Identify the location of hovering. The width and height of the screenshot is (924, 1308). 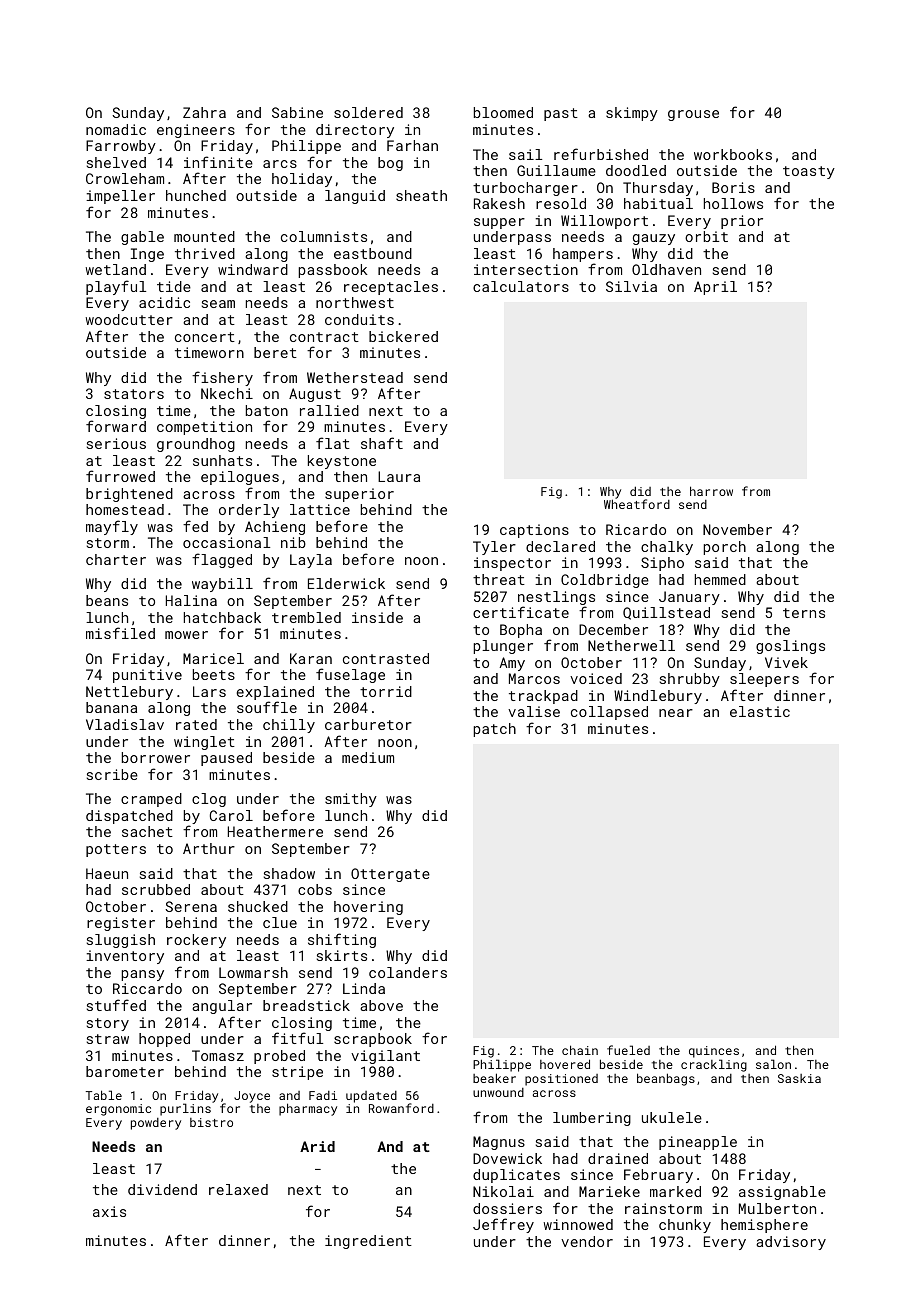
(368, 908).
